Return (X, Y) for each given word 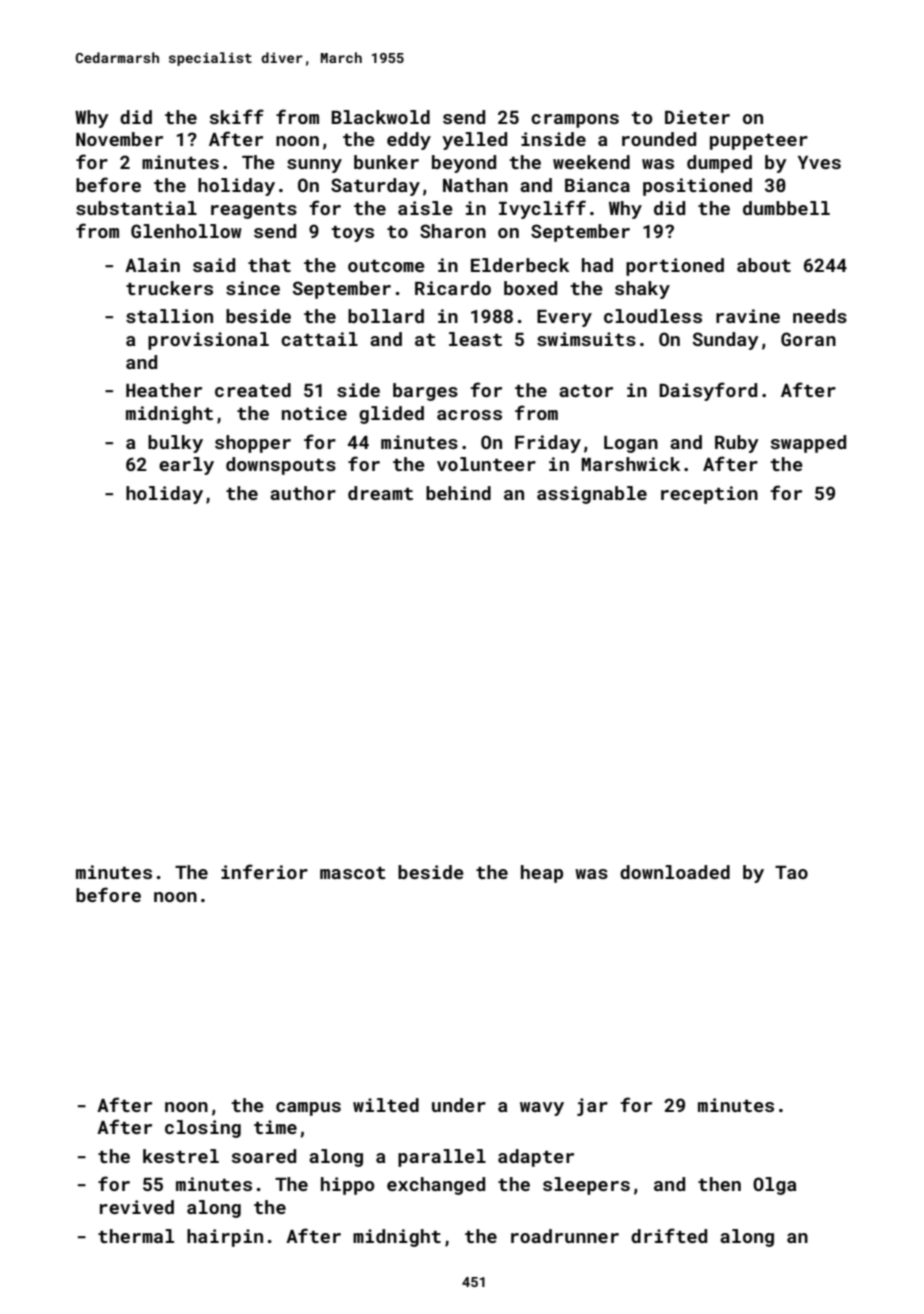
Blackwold (380, 117)
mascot (352, 873)
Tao (791, 872)
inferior (264, 871)
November (119, 139)
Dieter (697, 117)
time (275, 1127)
